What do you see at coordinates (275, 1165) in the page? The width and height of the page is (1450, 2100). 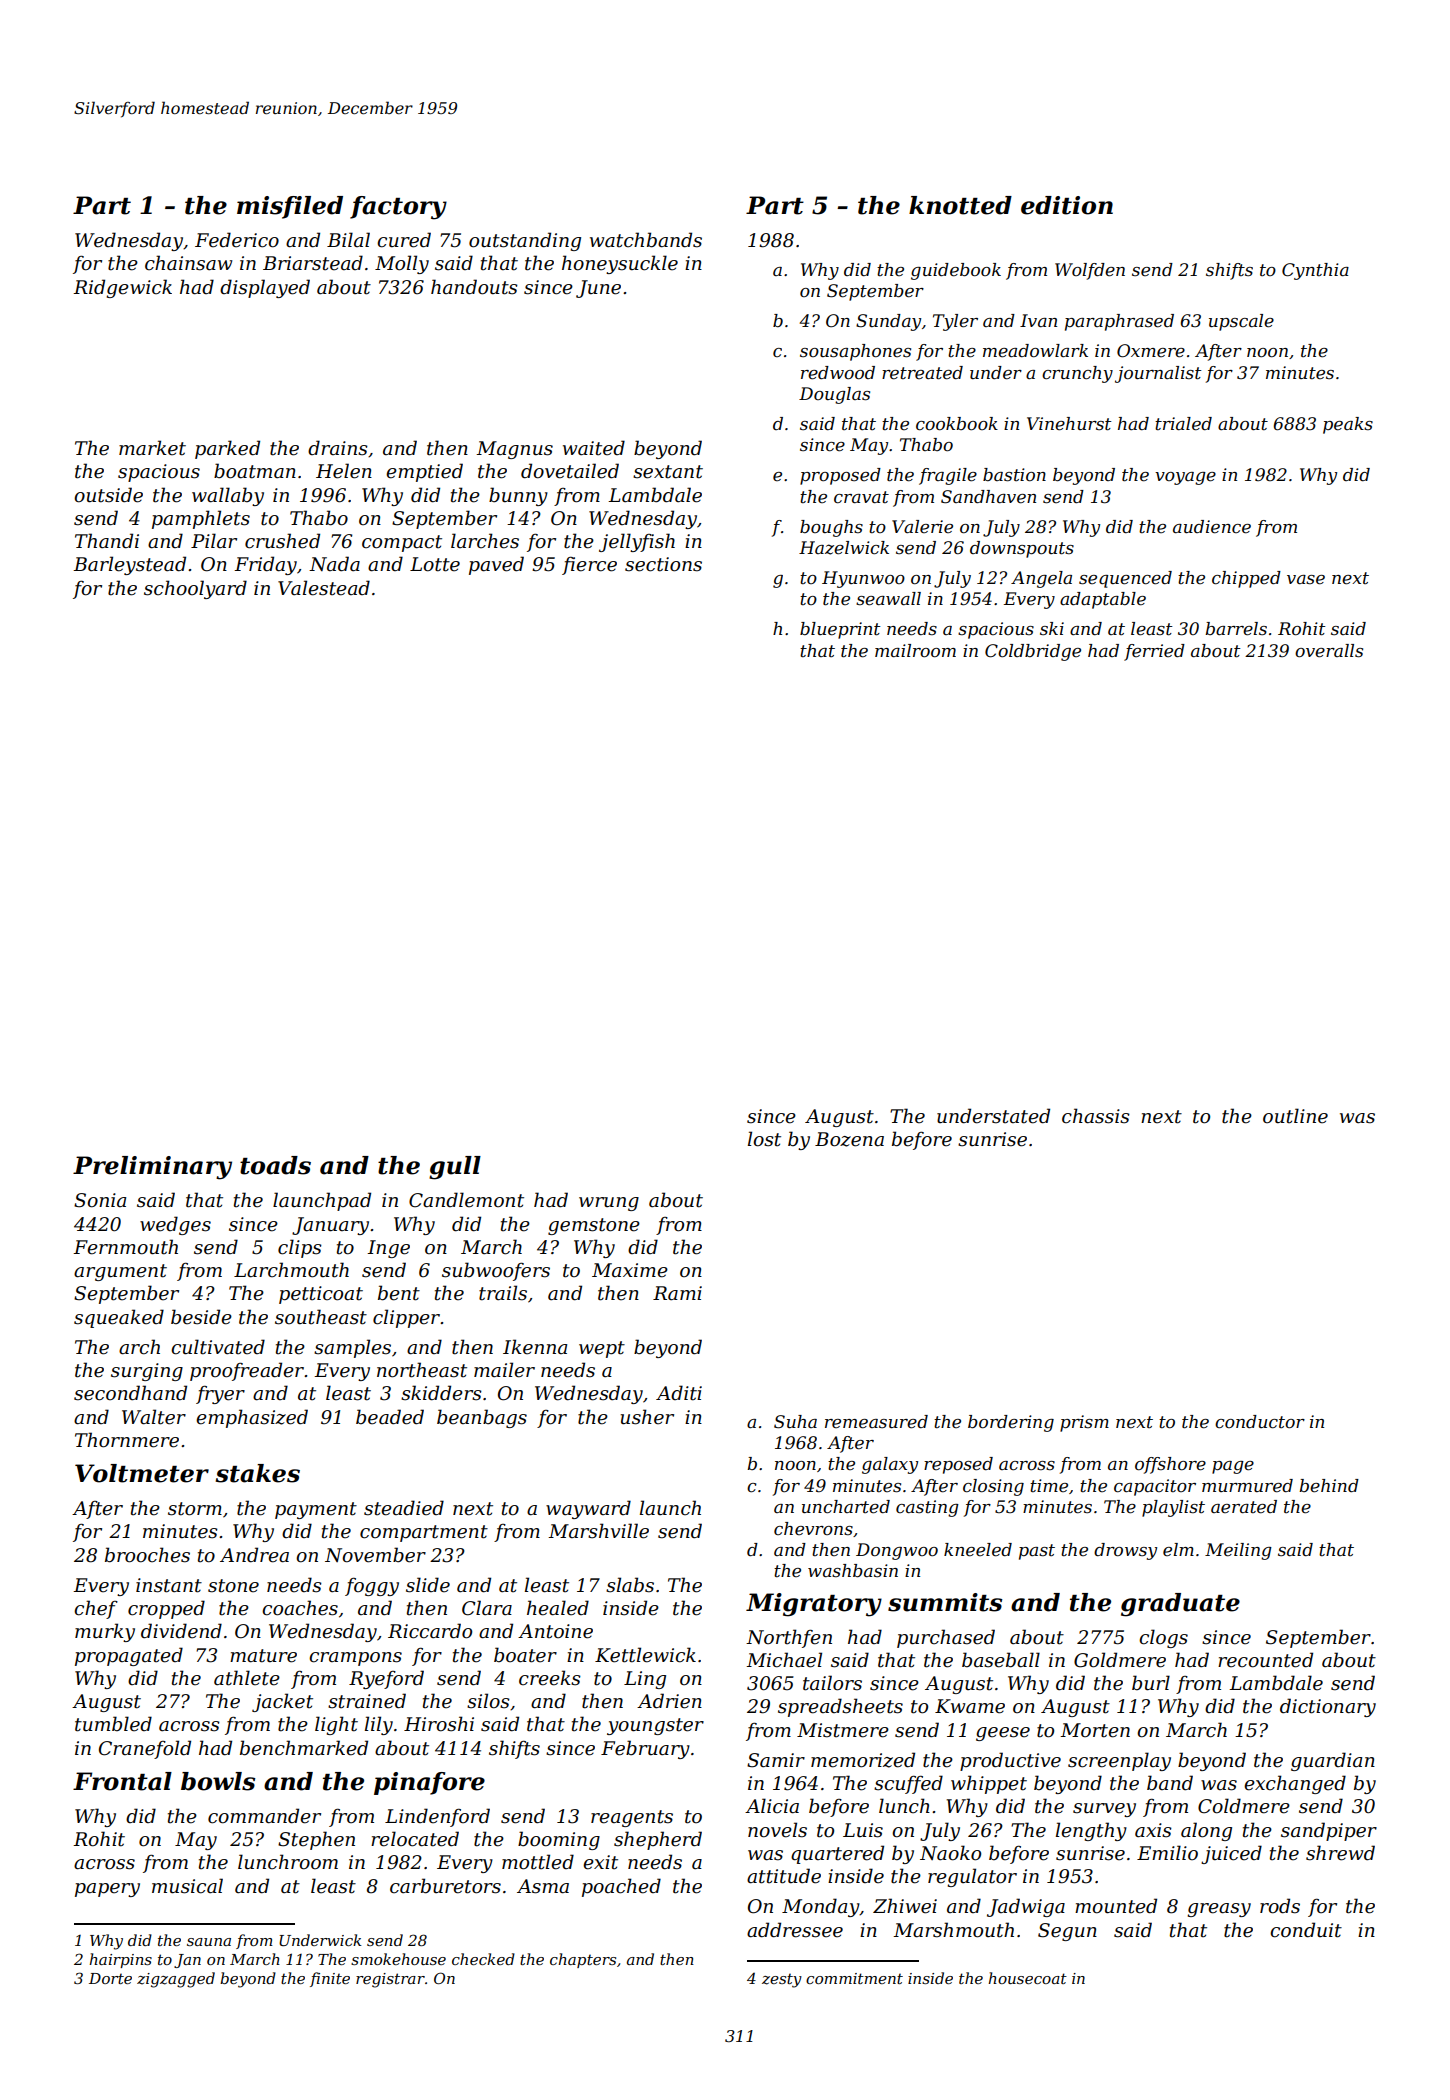 I see `toads` at bounding box center [275, 1165].
